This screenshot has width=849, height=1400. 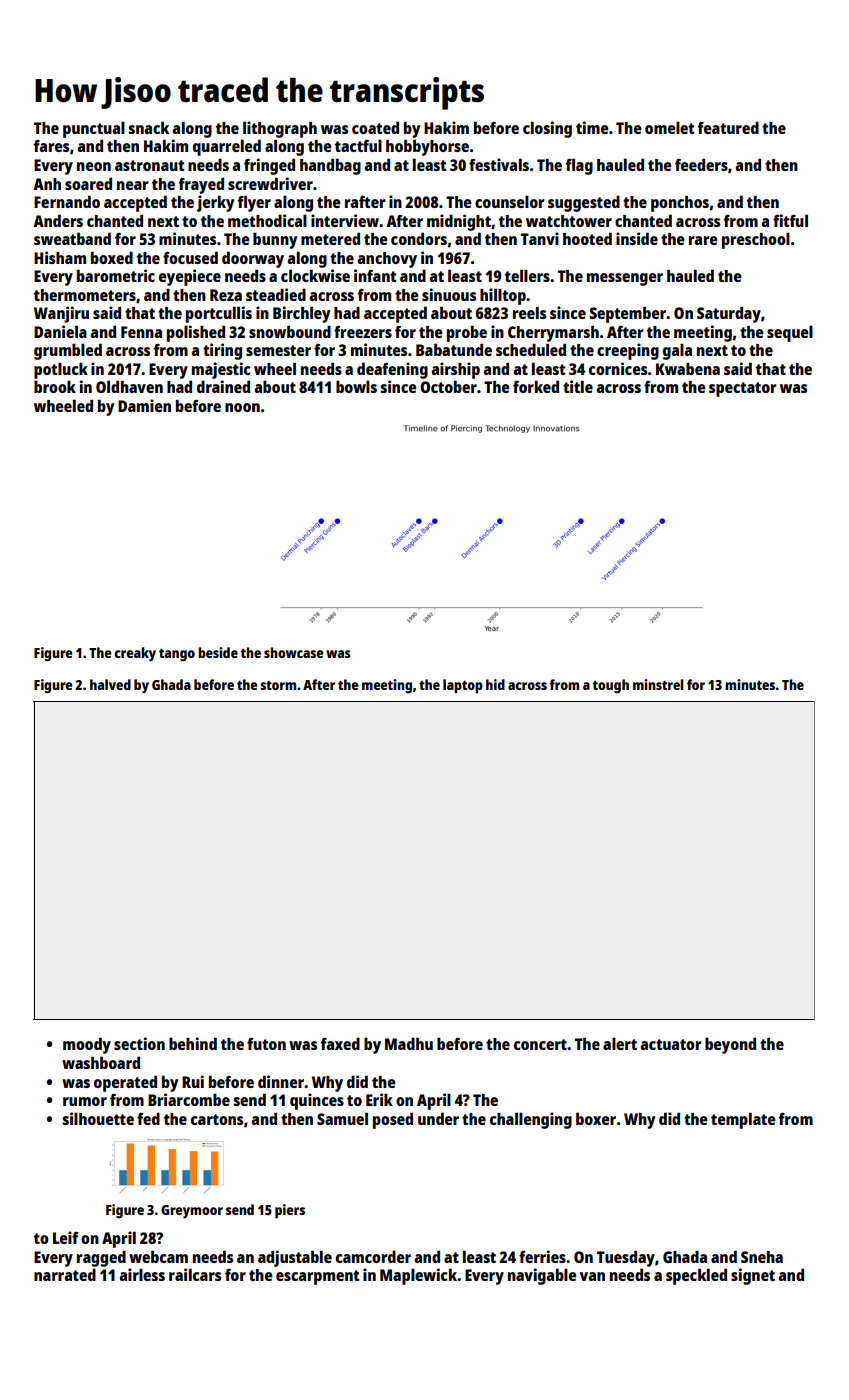 I want to click on concert, so click(x=540, y=1044).
